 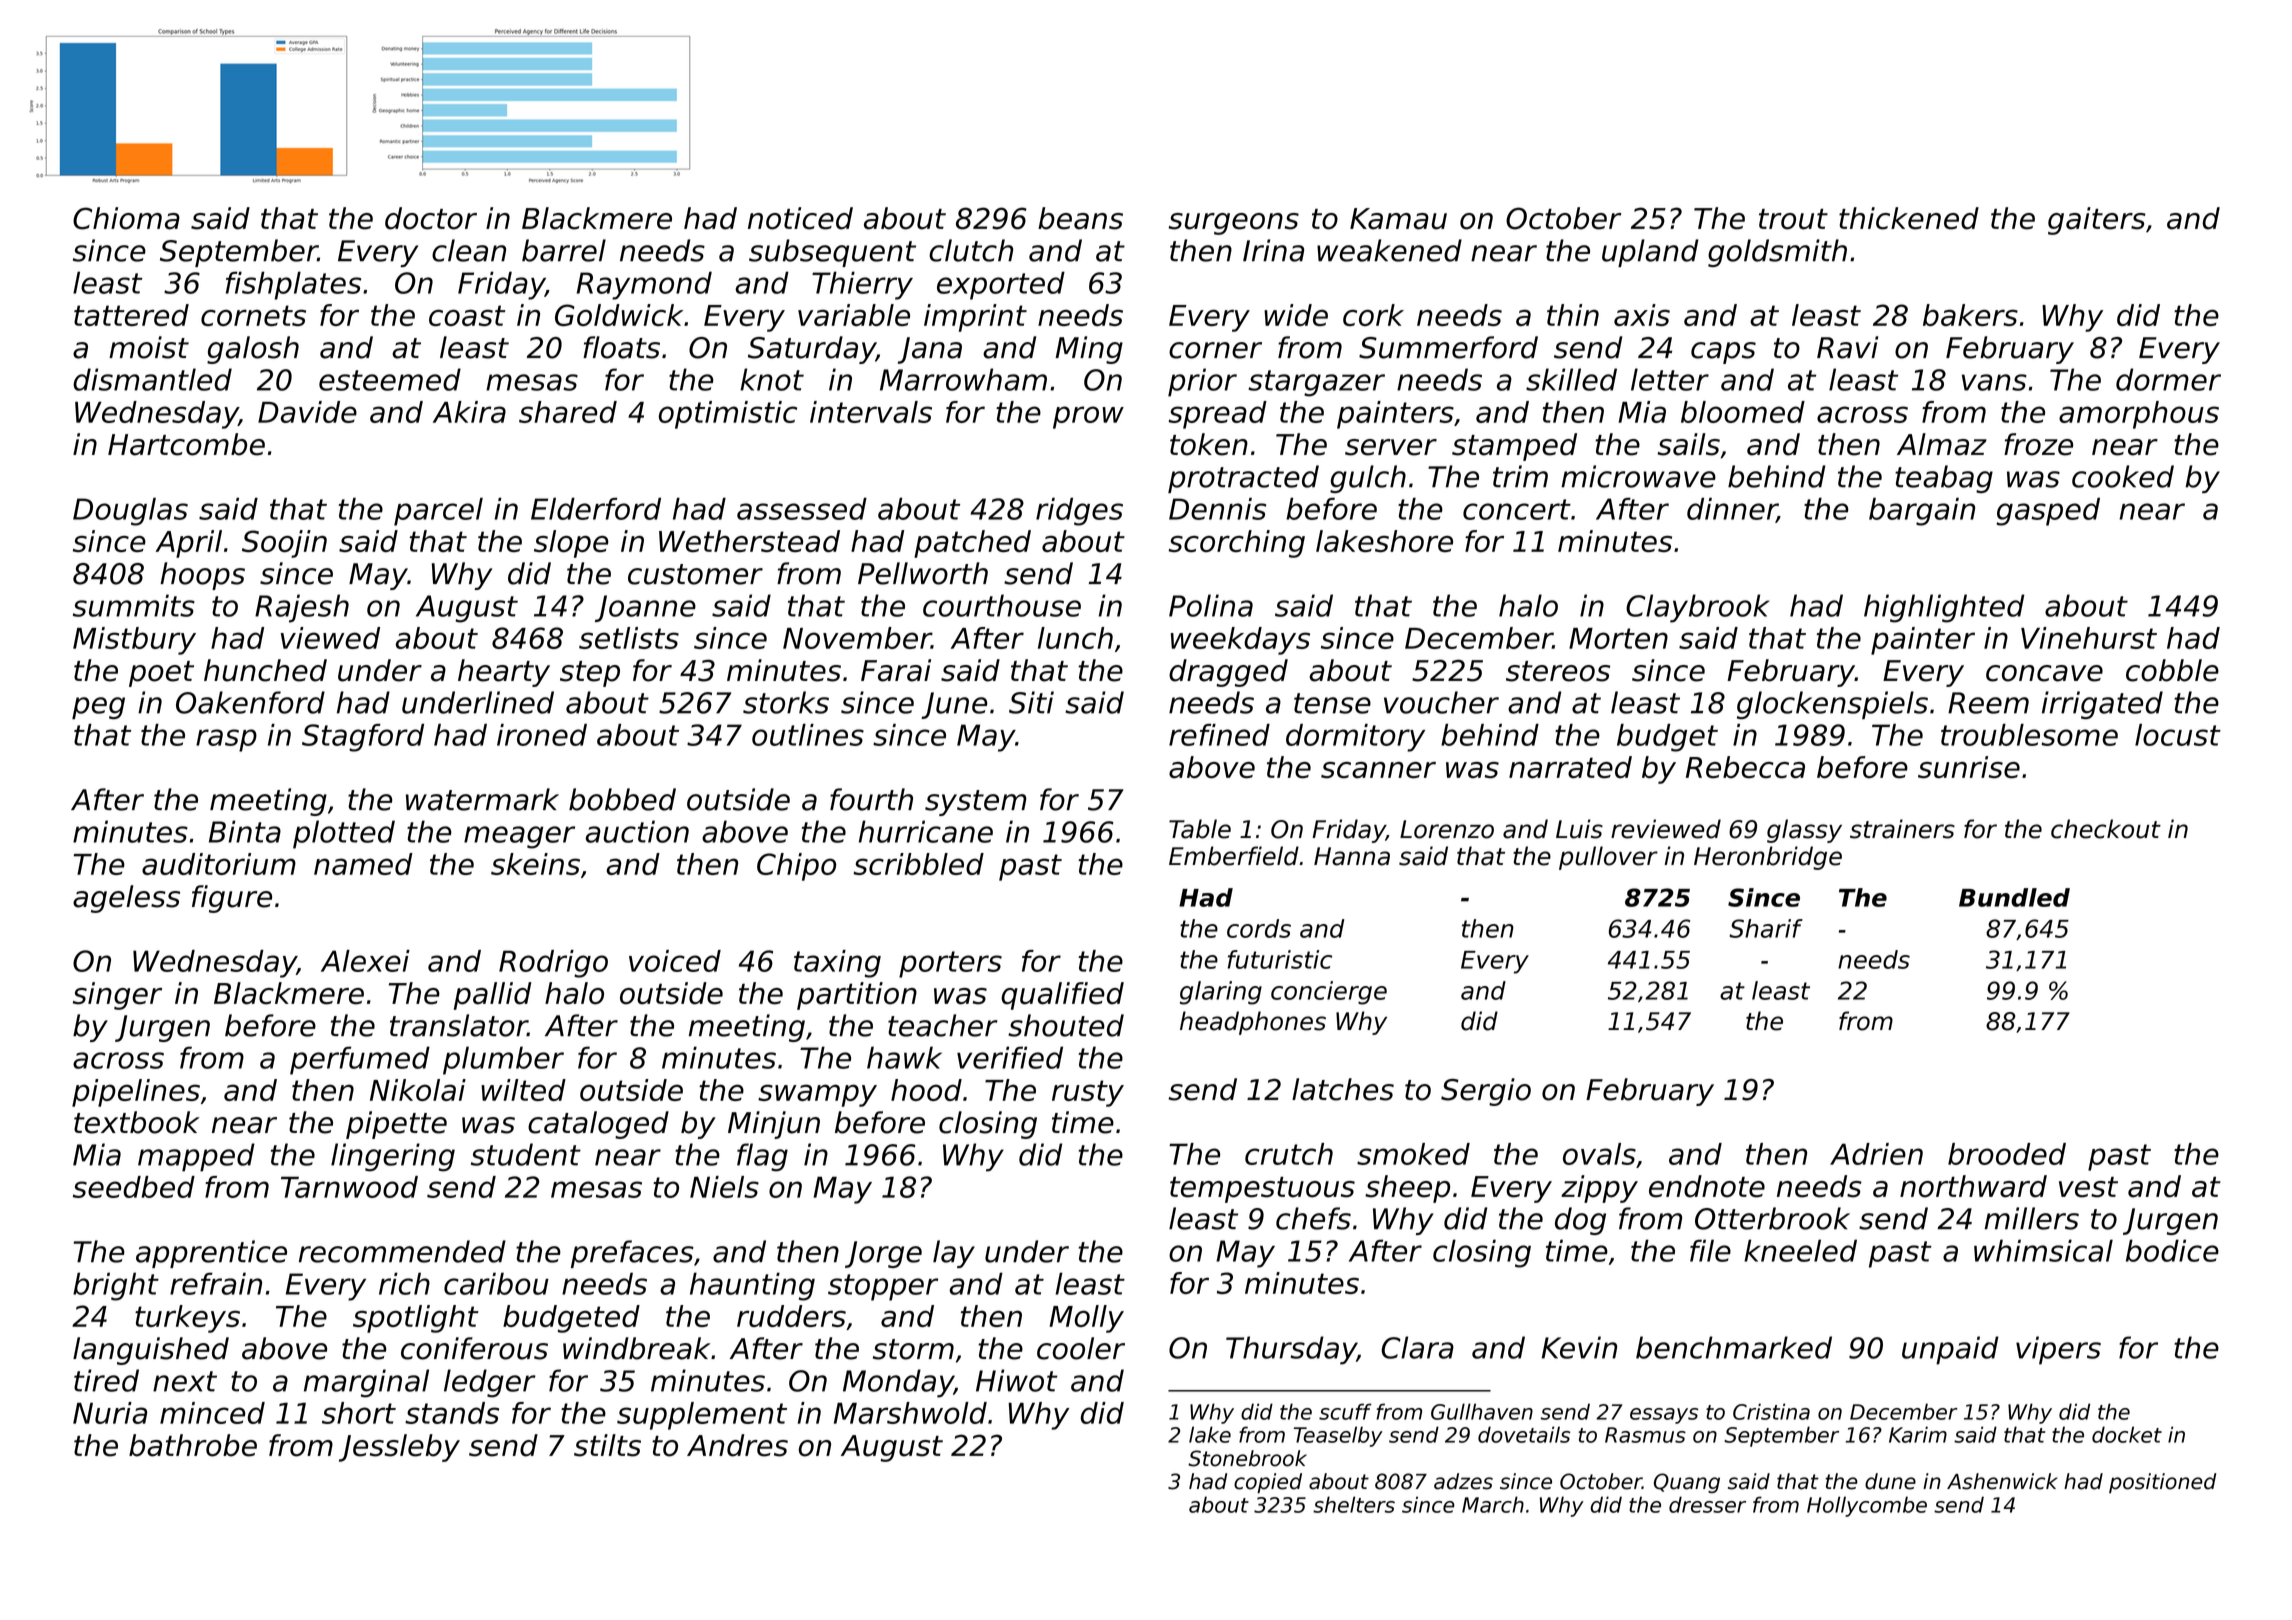 What do you see at coordinates (2014, 897) in the screenshot?
I see `Bundled` at bounding box center [2014, 897].
